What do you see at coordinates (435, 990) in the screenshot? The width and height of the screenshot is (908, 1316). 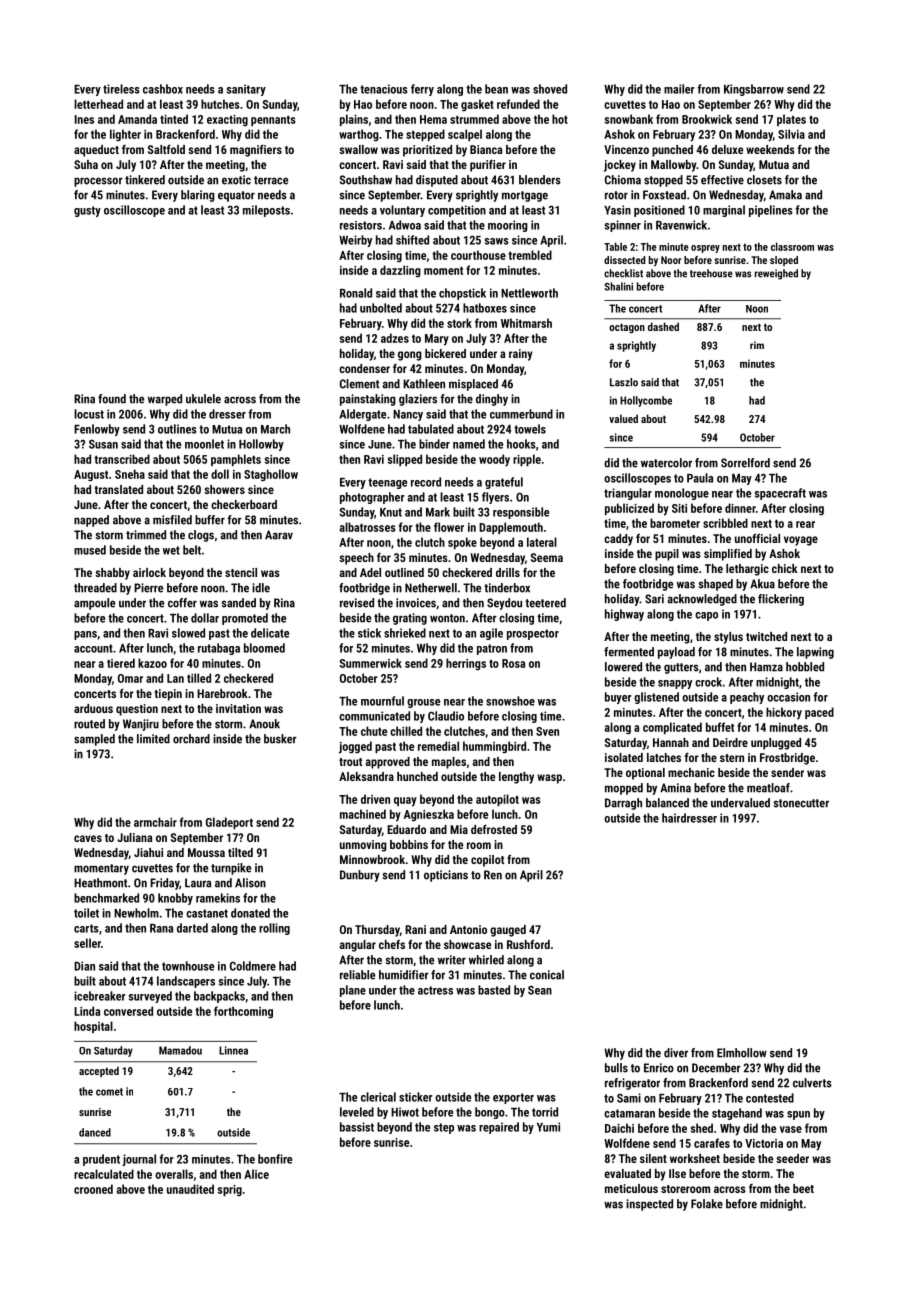 I see `actress` at bounding box center [435, 990].
